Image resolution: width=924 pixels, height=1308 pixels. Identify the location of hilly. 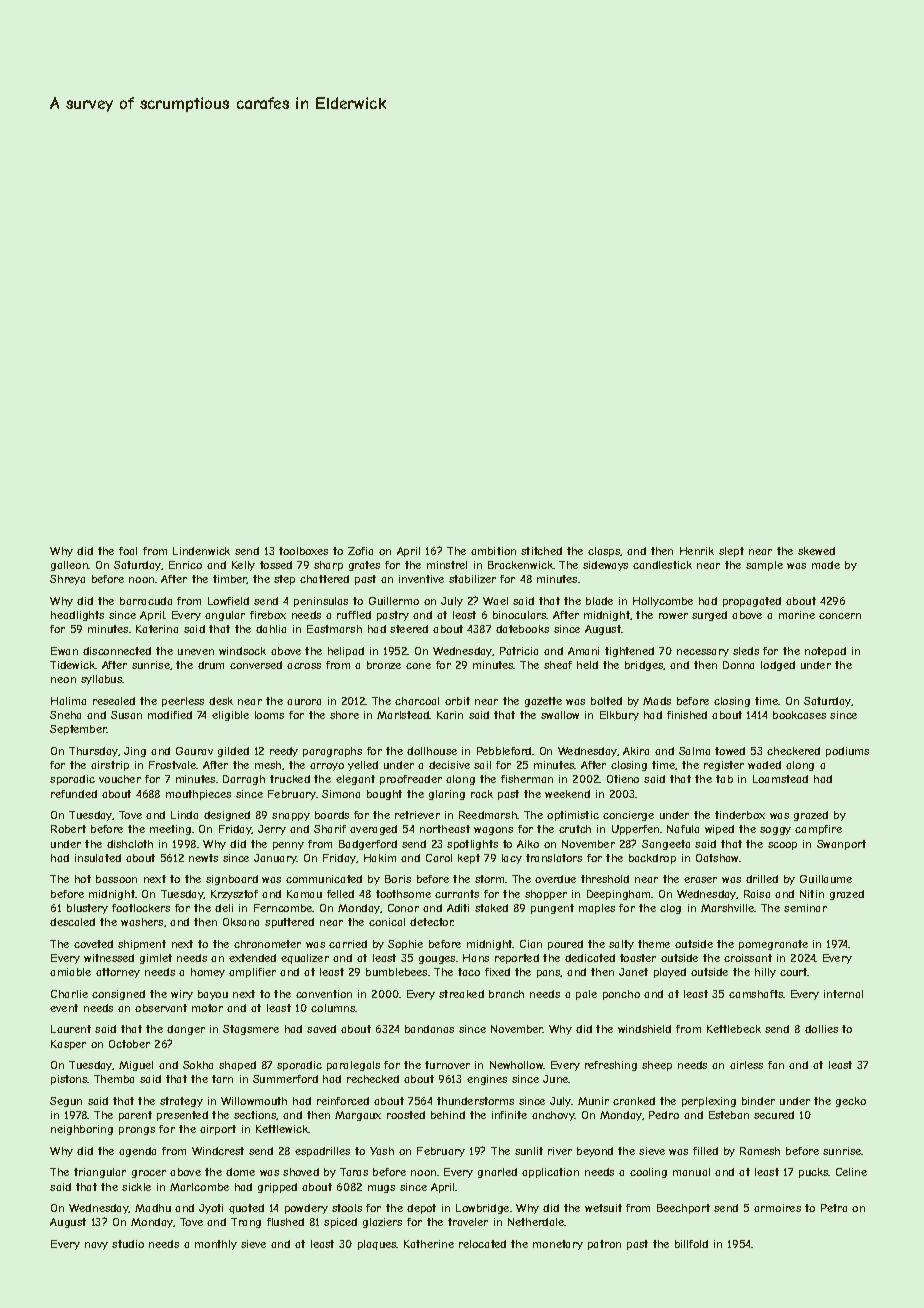
(765, 973).
